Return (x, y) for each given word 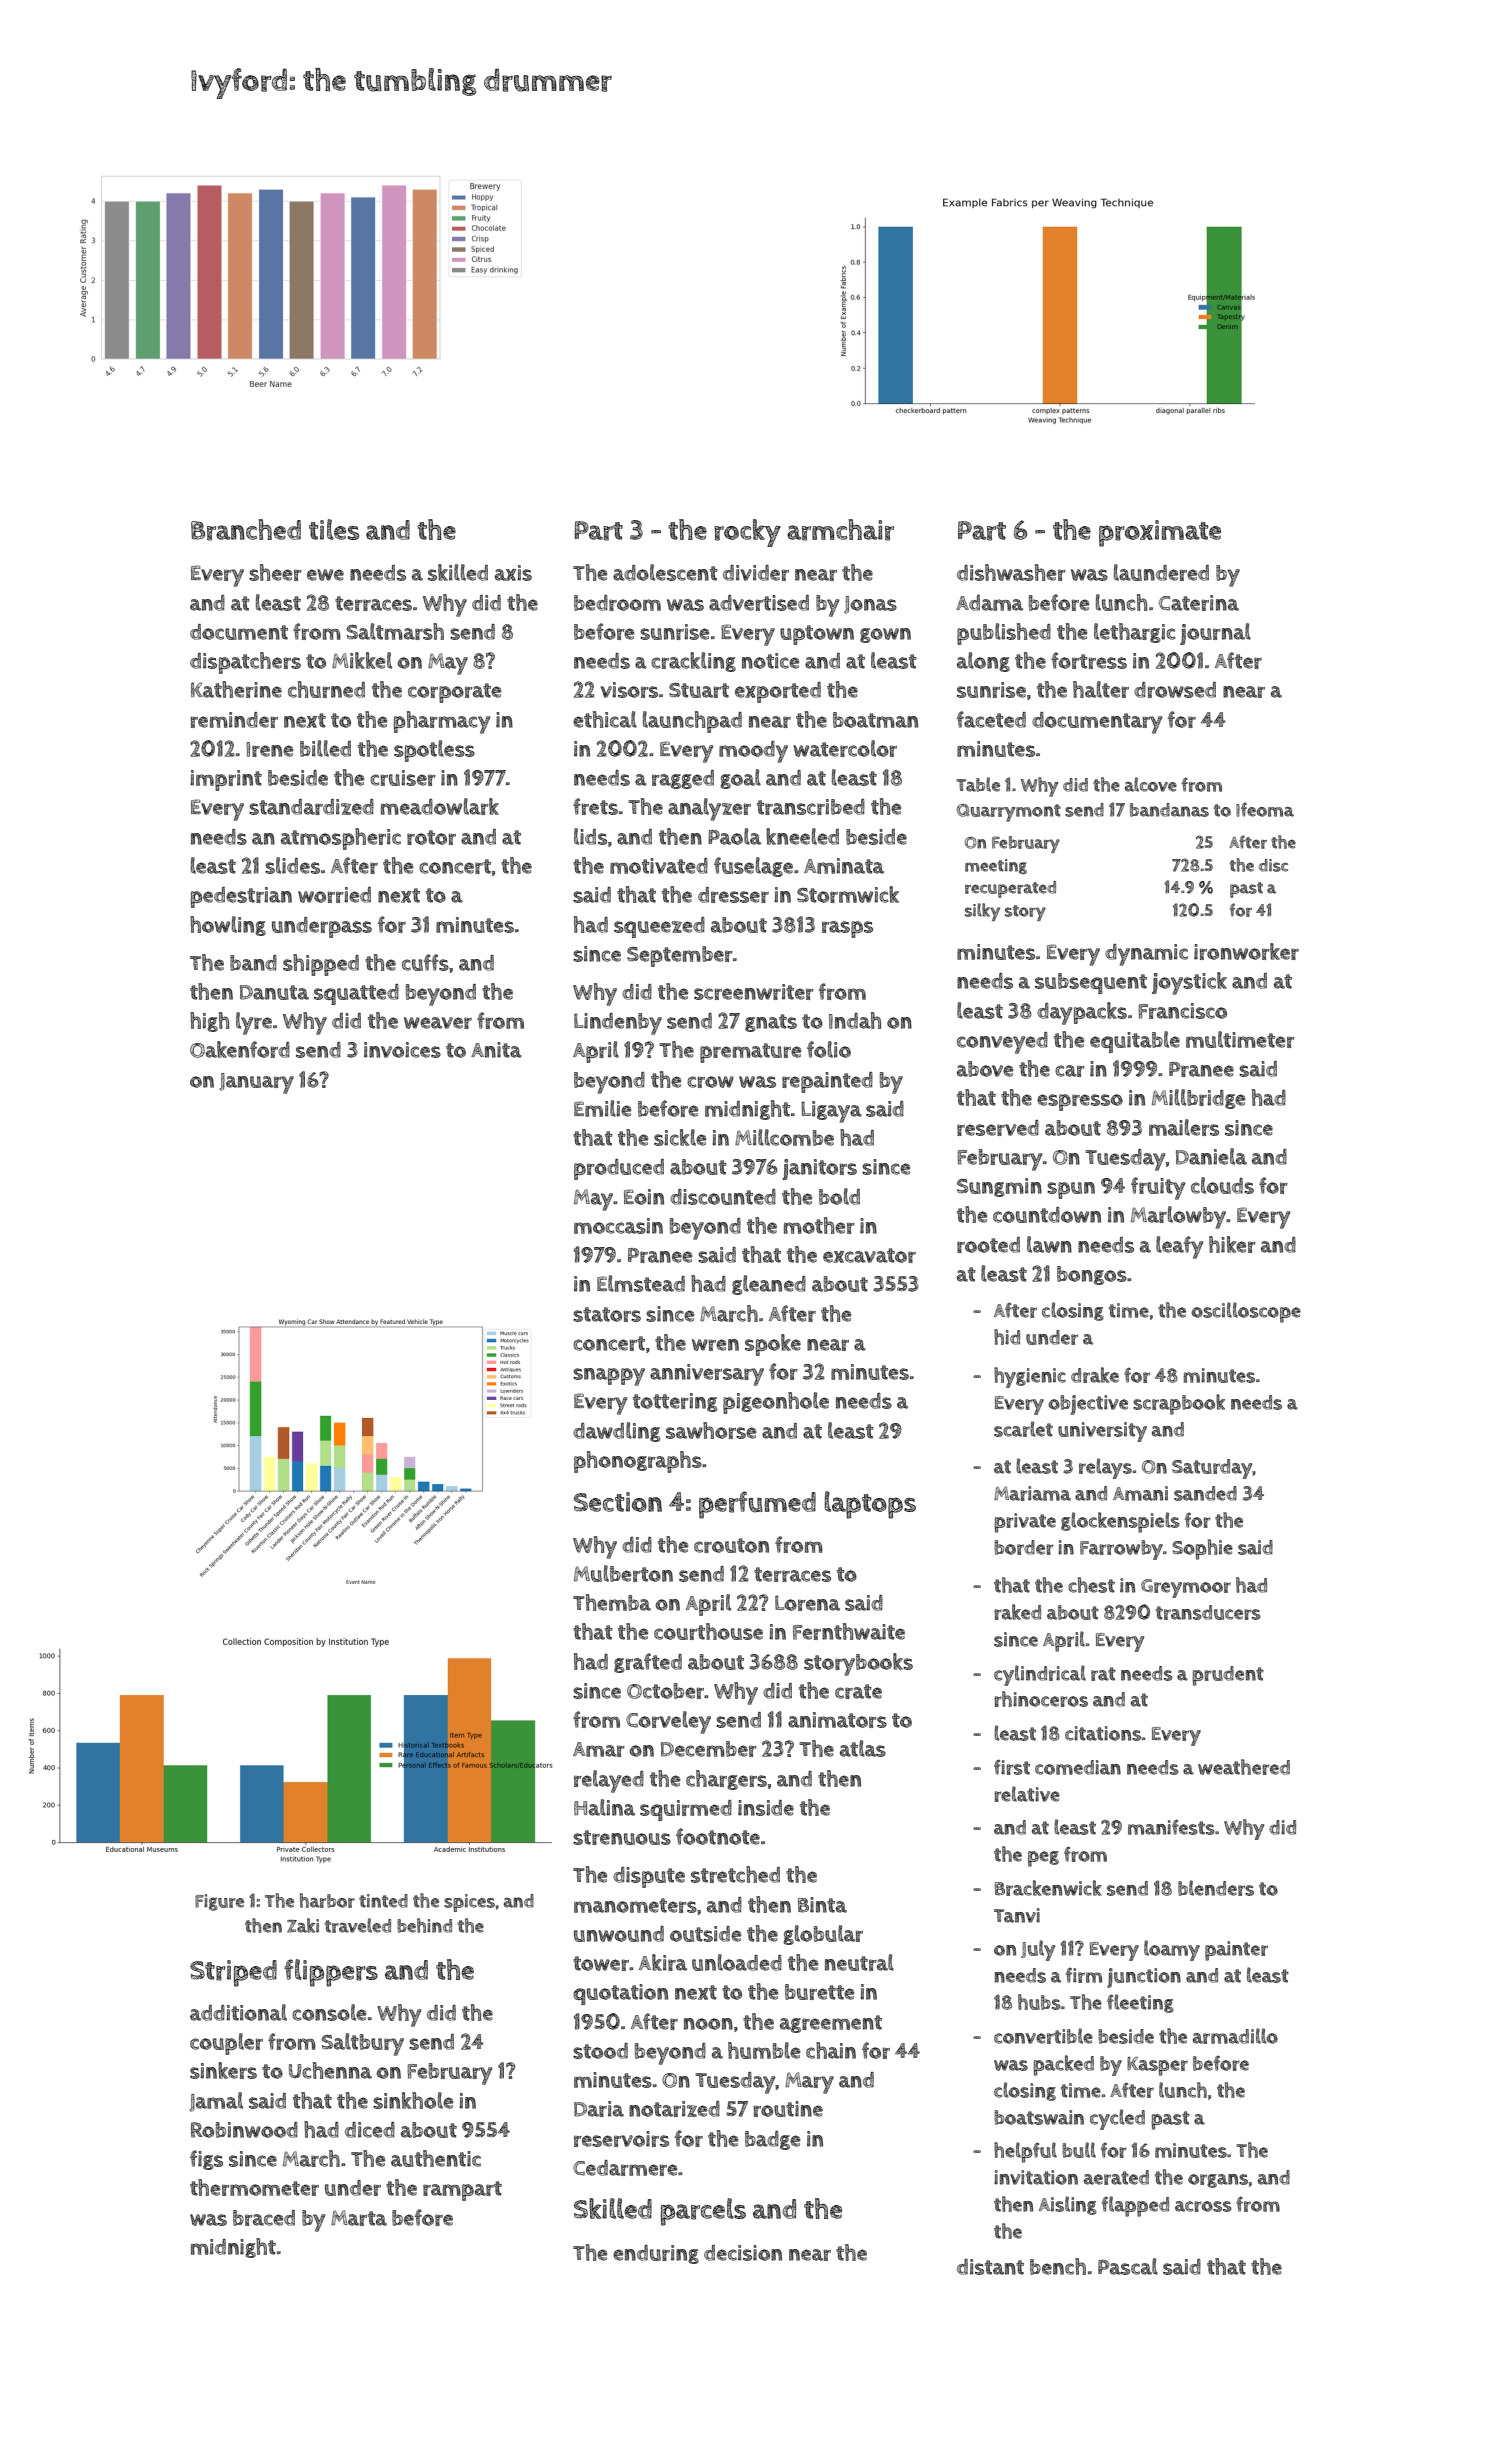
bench (1058, 2266)
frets (595, 806)
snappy (609, 1377)
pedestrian (241, 897)
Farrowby (1121, 1550)
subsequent (1091, 983)
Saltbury (362, 2044)
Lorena (807, 1603)
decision (743, 2253)
